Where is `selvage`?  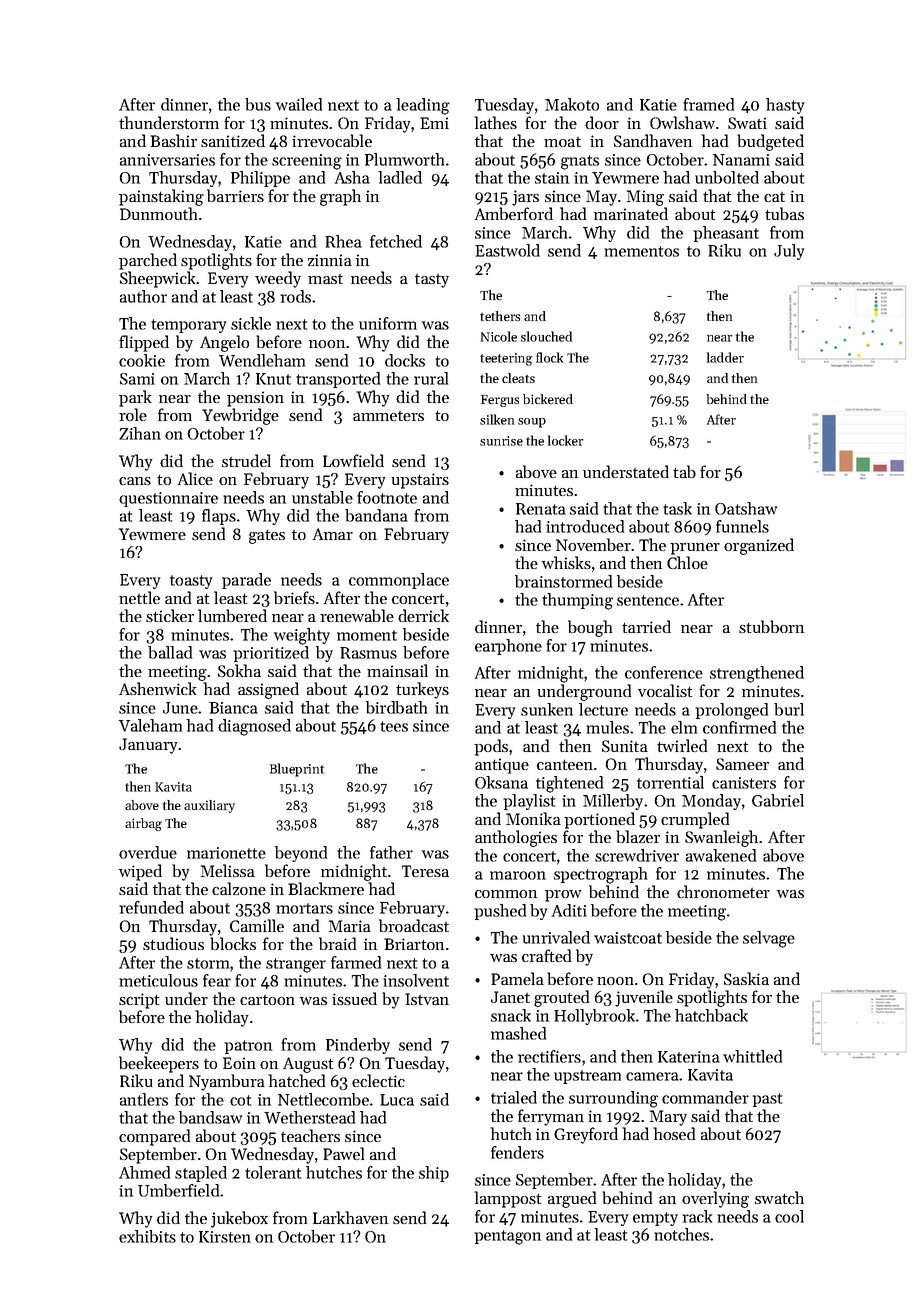
selvage is located at coordinates (769, 939).
